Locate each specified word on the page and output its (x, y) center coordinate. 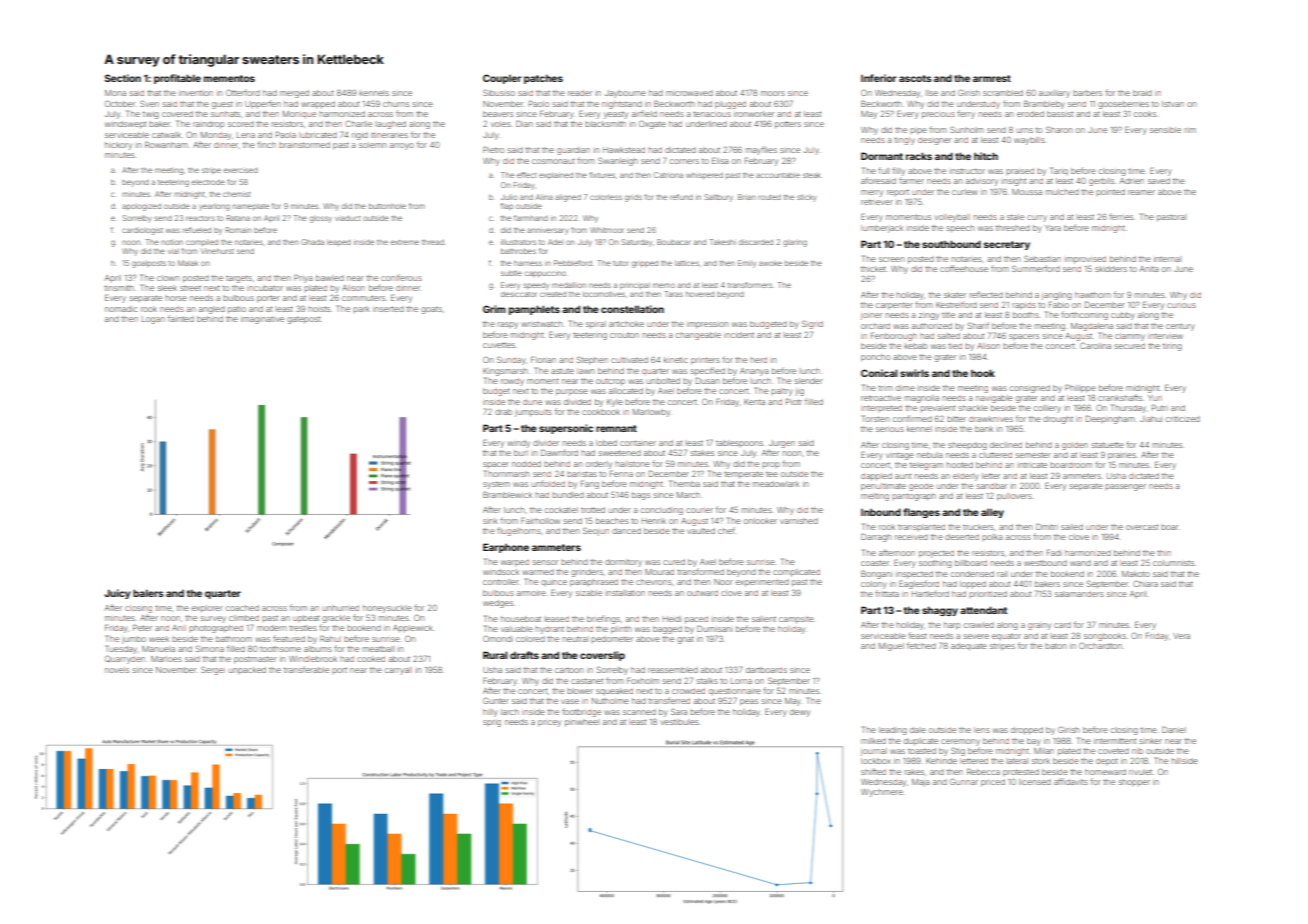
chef (726, 530)
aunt (903, 476)
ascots (915, 78)
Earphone (506, 548)
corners (684, 161)
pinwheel (581, 723)
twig (151, 115)
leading (893, 731)
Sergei (213, 670)
